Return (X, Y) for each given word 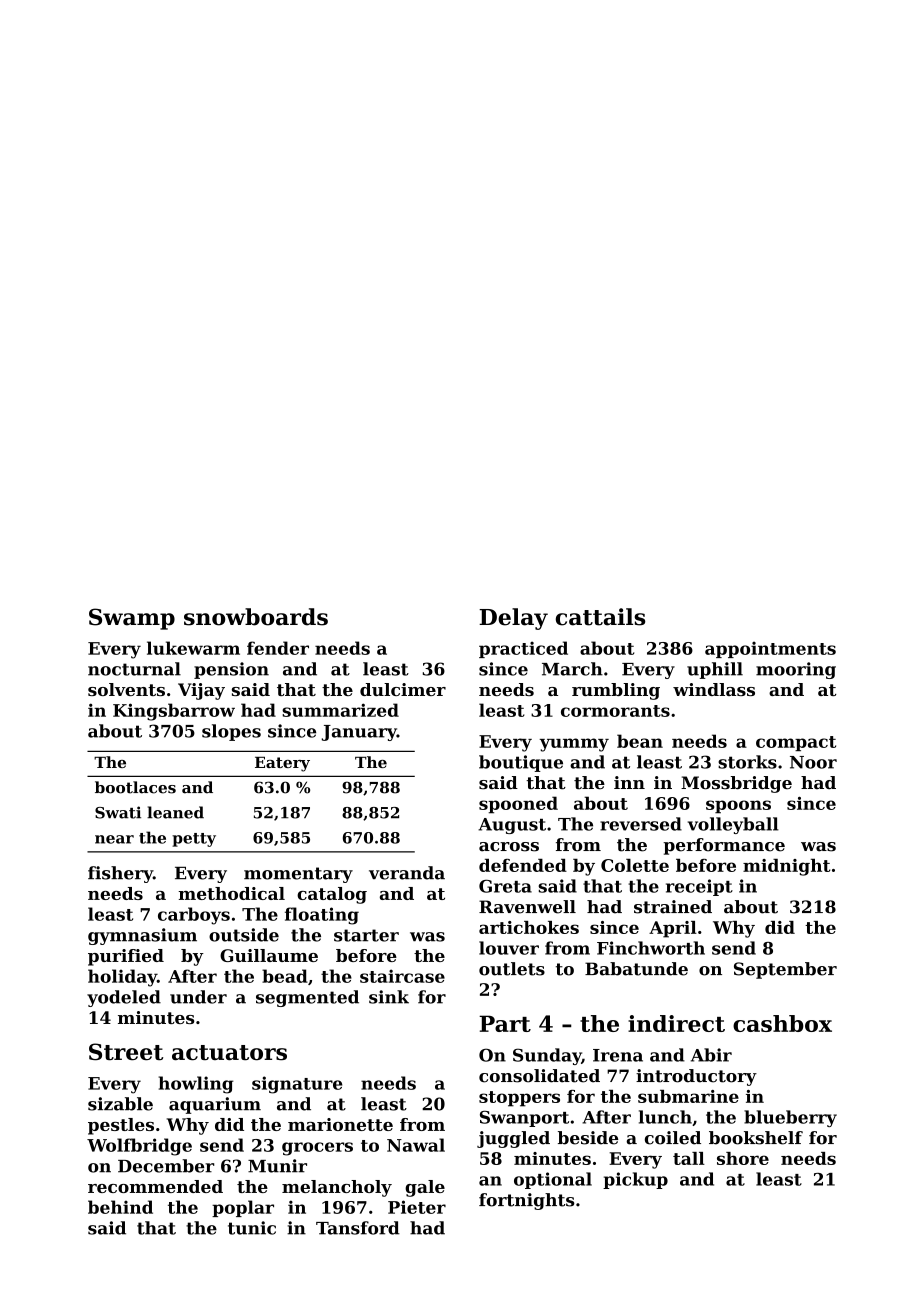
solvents (126, 689)
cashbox (782, 1023)
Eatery (282, 764)
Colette (635, 865)
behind (120, 1207)
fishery (120, 874)
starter (366, 935)
